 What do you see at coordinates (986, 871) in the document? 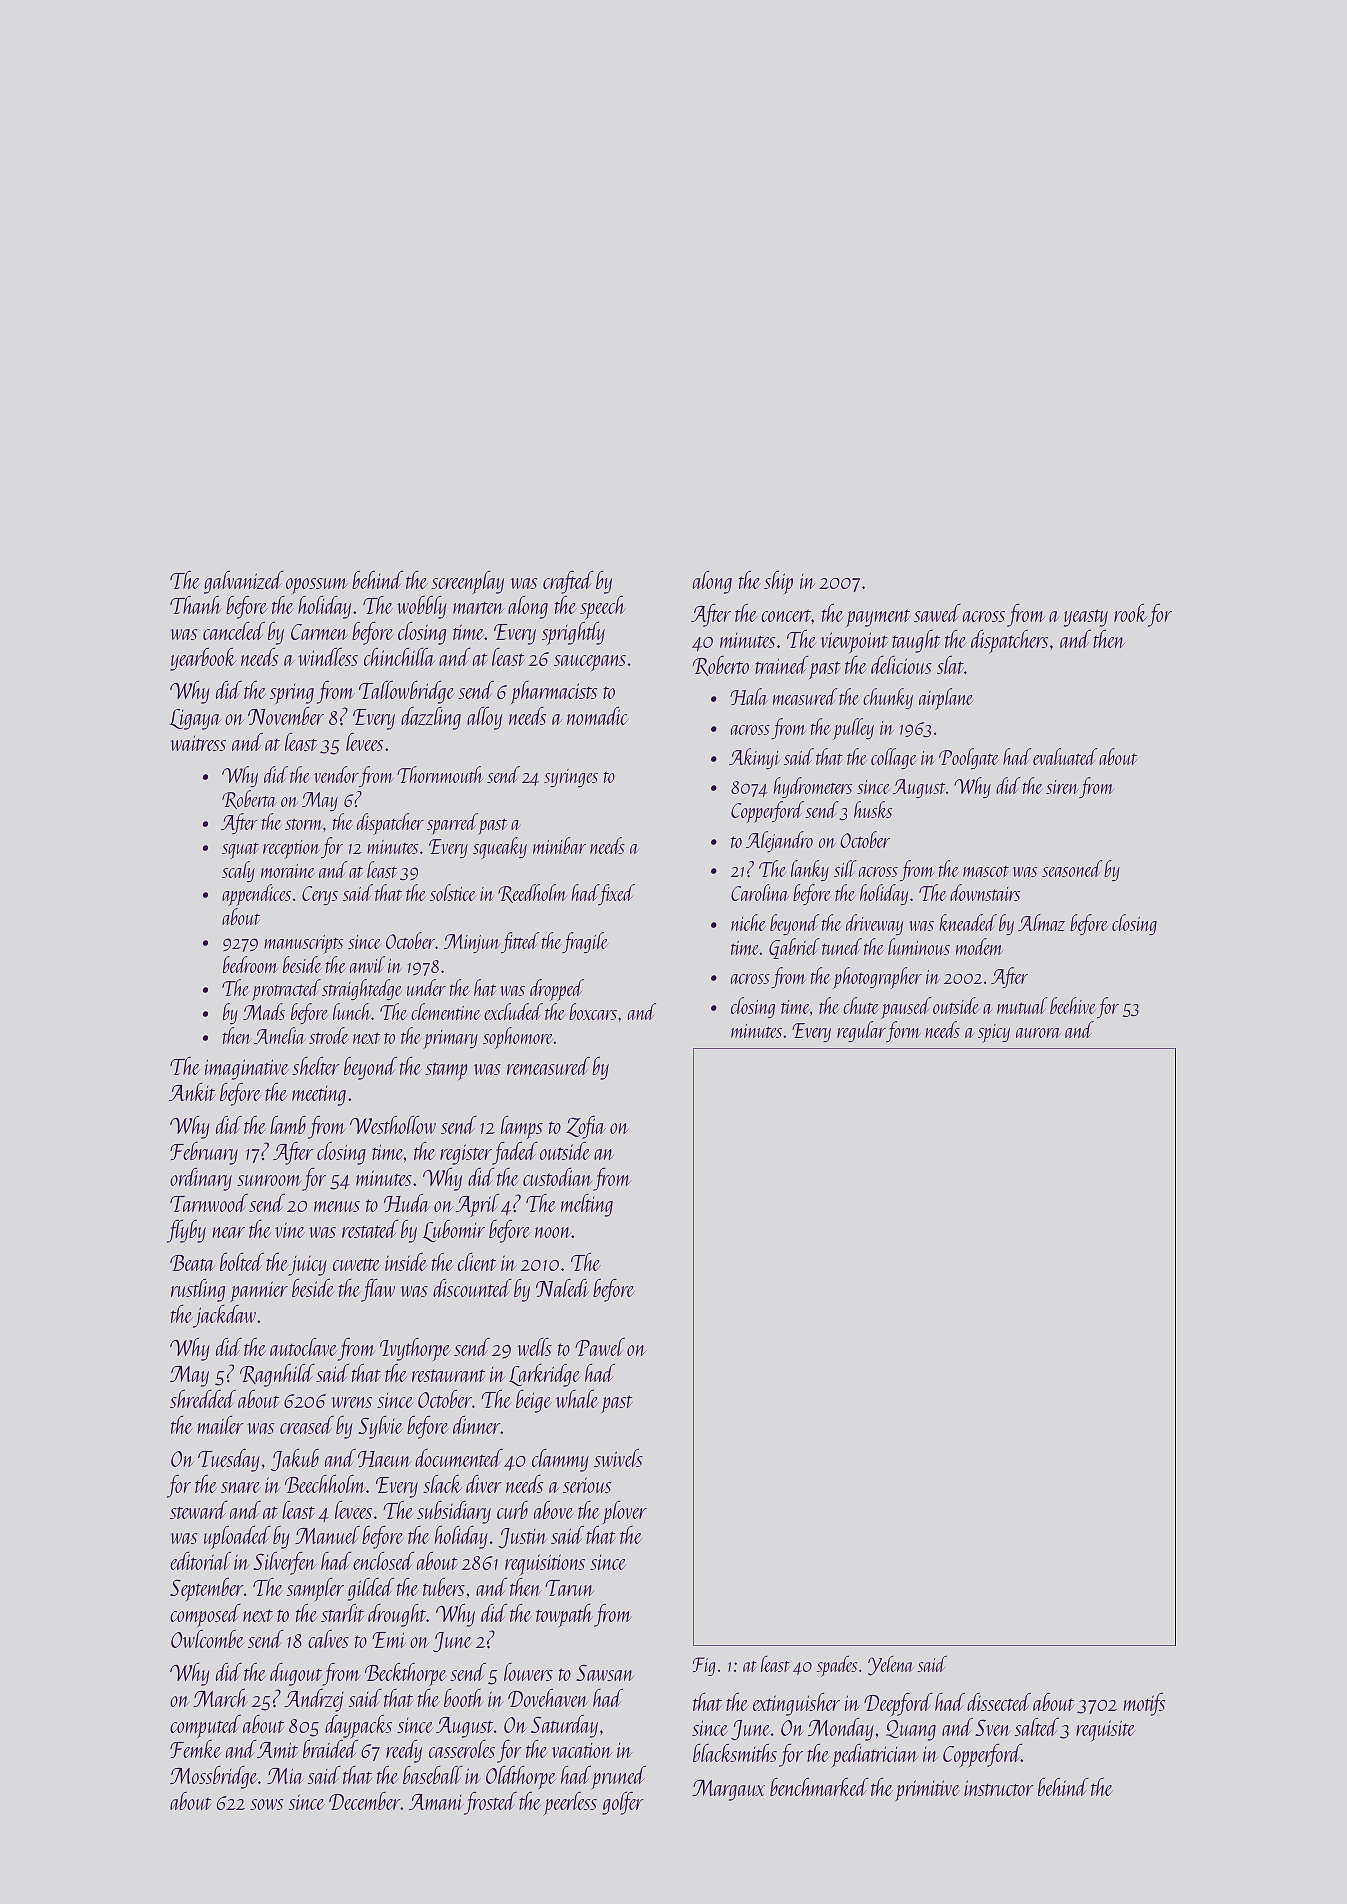
I see `mascot` at bounding box center [986, 871].
